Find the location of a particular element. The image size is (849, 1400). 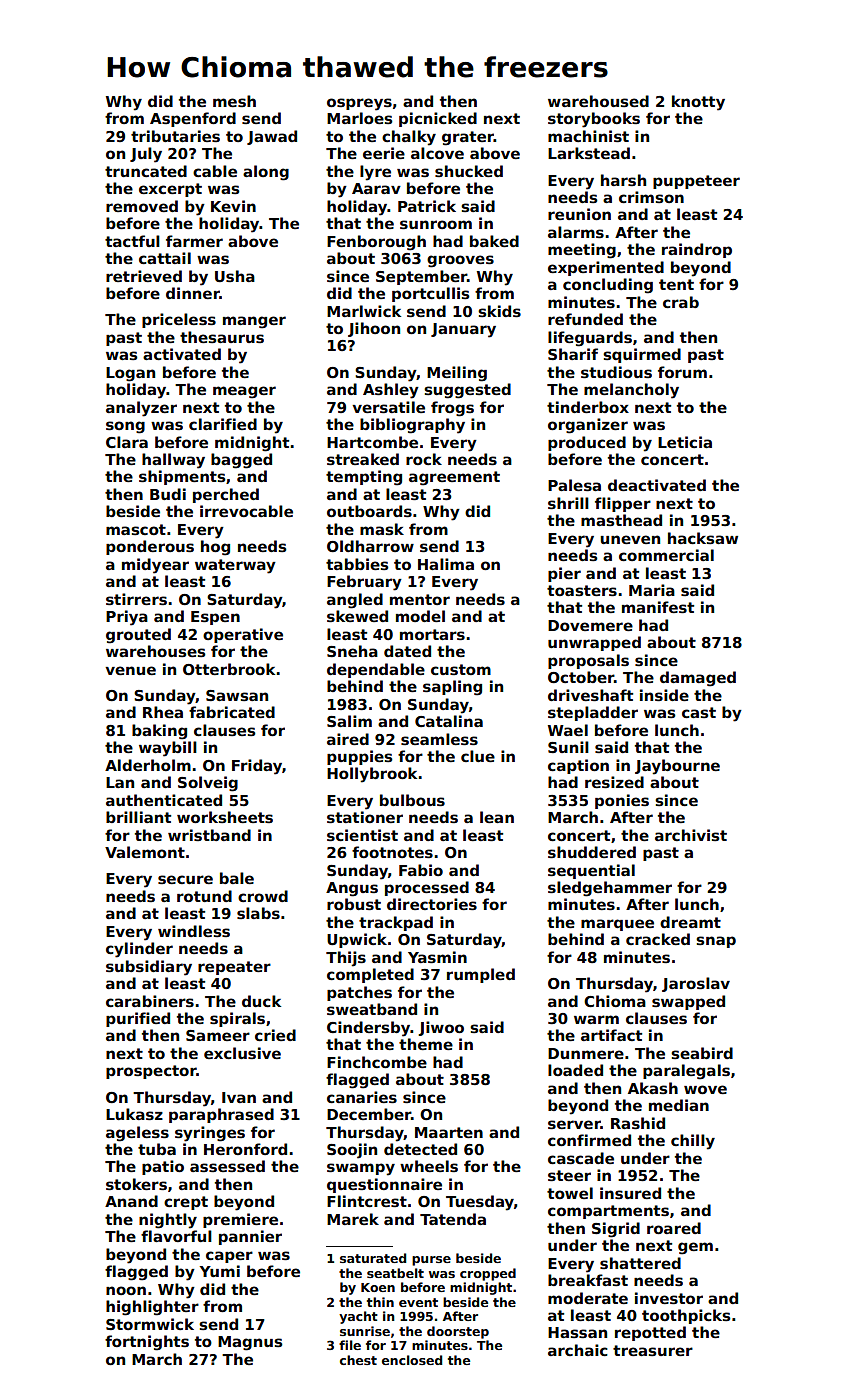

archivist is located at coordinates (691, 835).
